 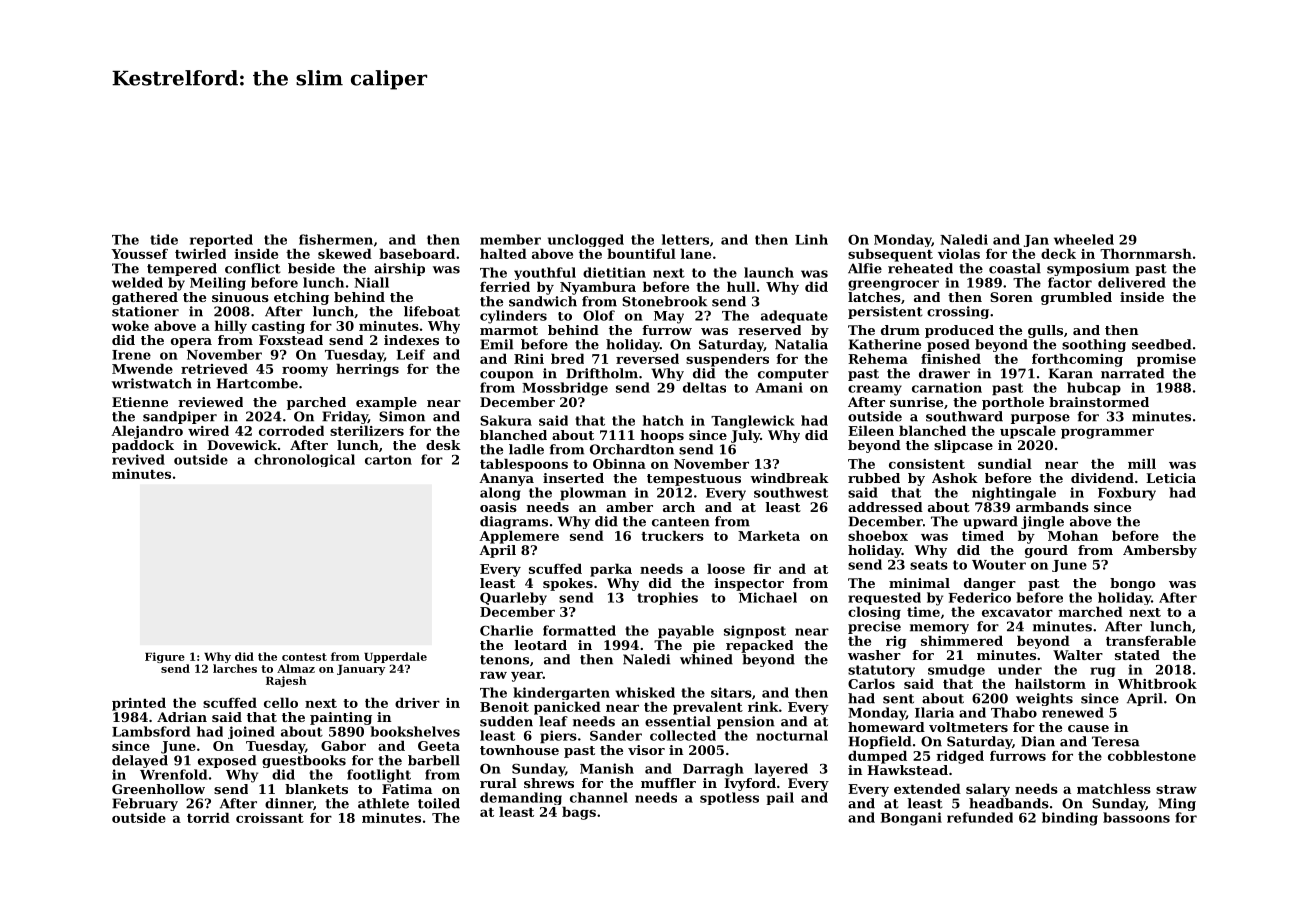 What do you see at coordinates (158, 789) in the image?
I see `Greenhollow` at bounding box center [158, 789].
